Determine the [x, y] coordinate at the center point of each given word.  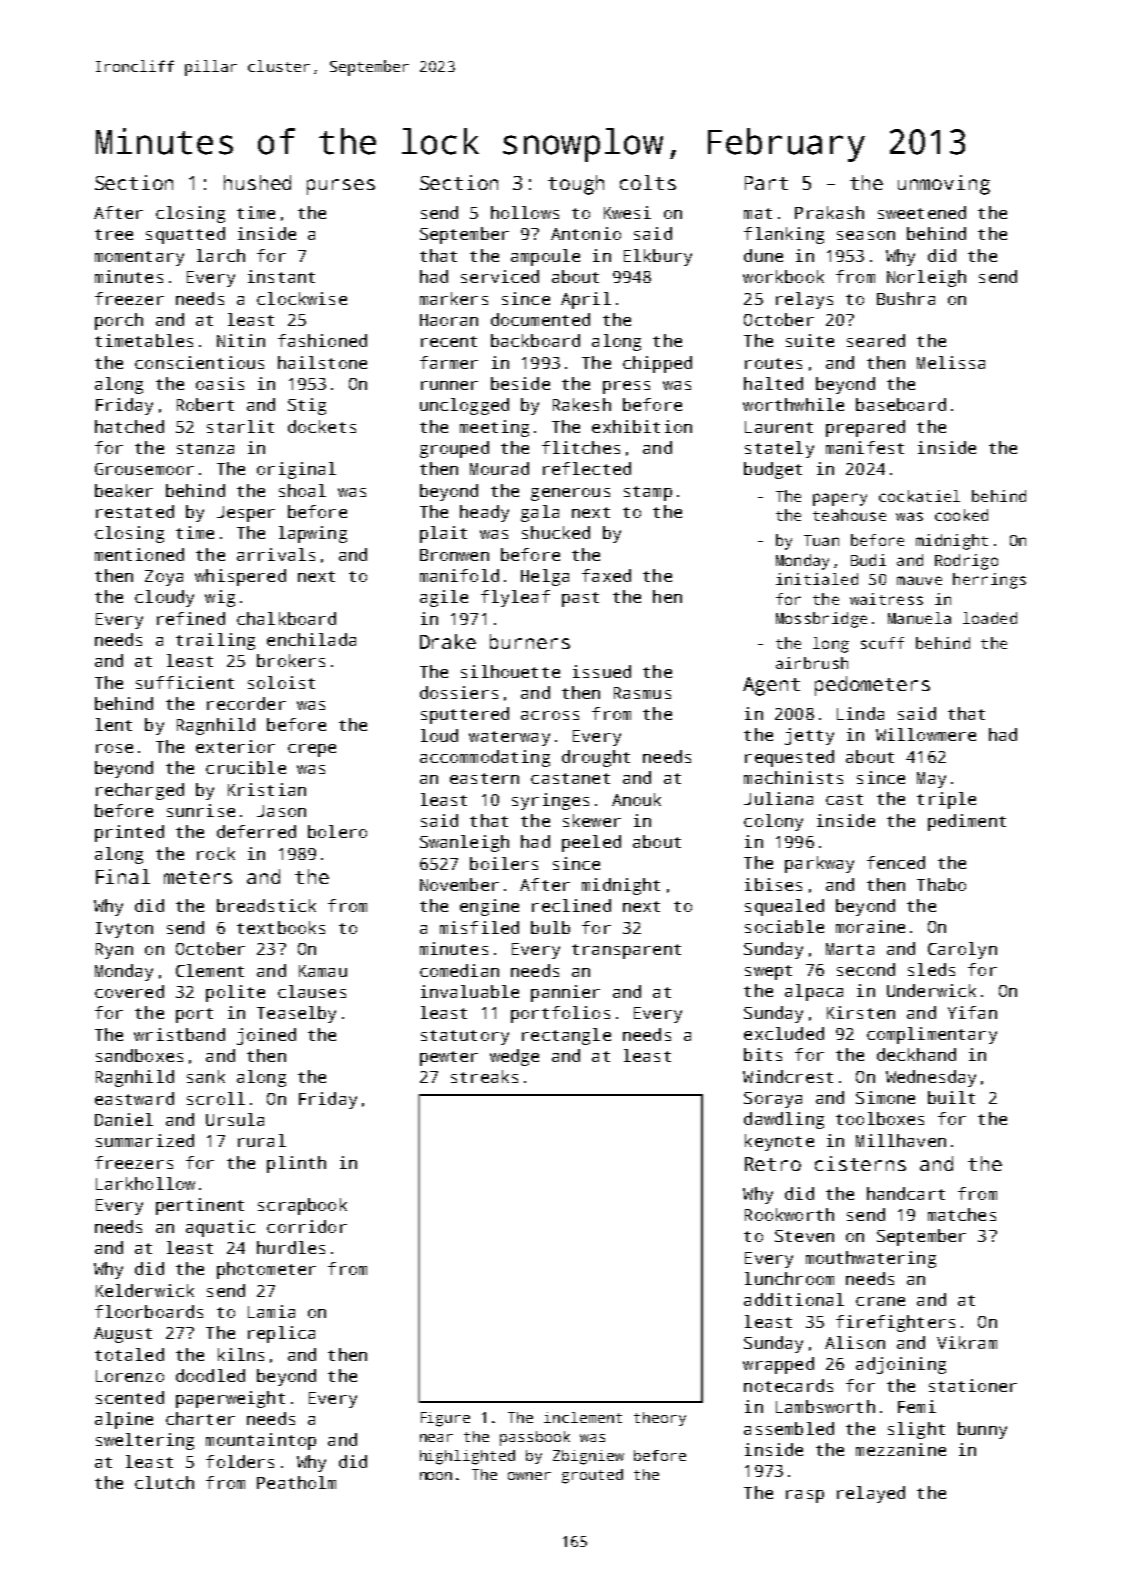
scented [130, 1397]
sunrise [201, 810]
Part [766, 183]
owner [529, 1476]
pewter [449, 1058]
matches [962, 1214]
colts [648, 182]
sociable [784, 926]
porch [119, 321]
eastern [484, 778]
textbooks [281, 927]
